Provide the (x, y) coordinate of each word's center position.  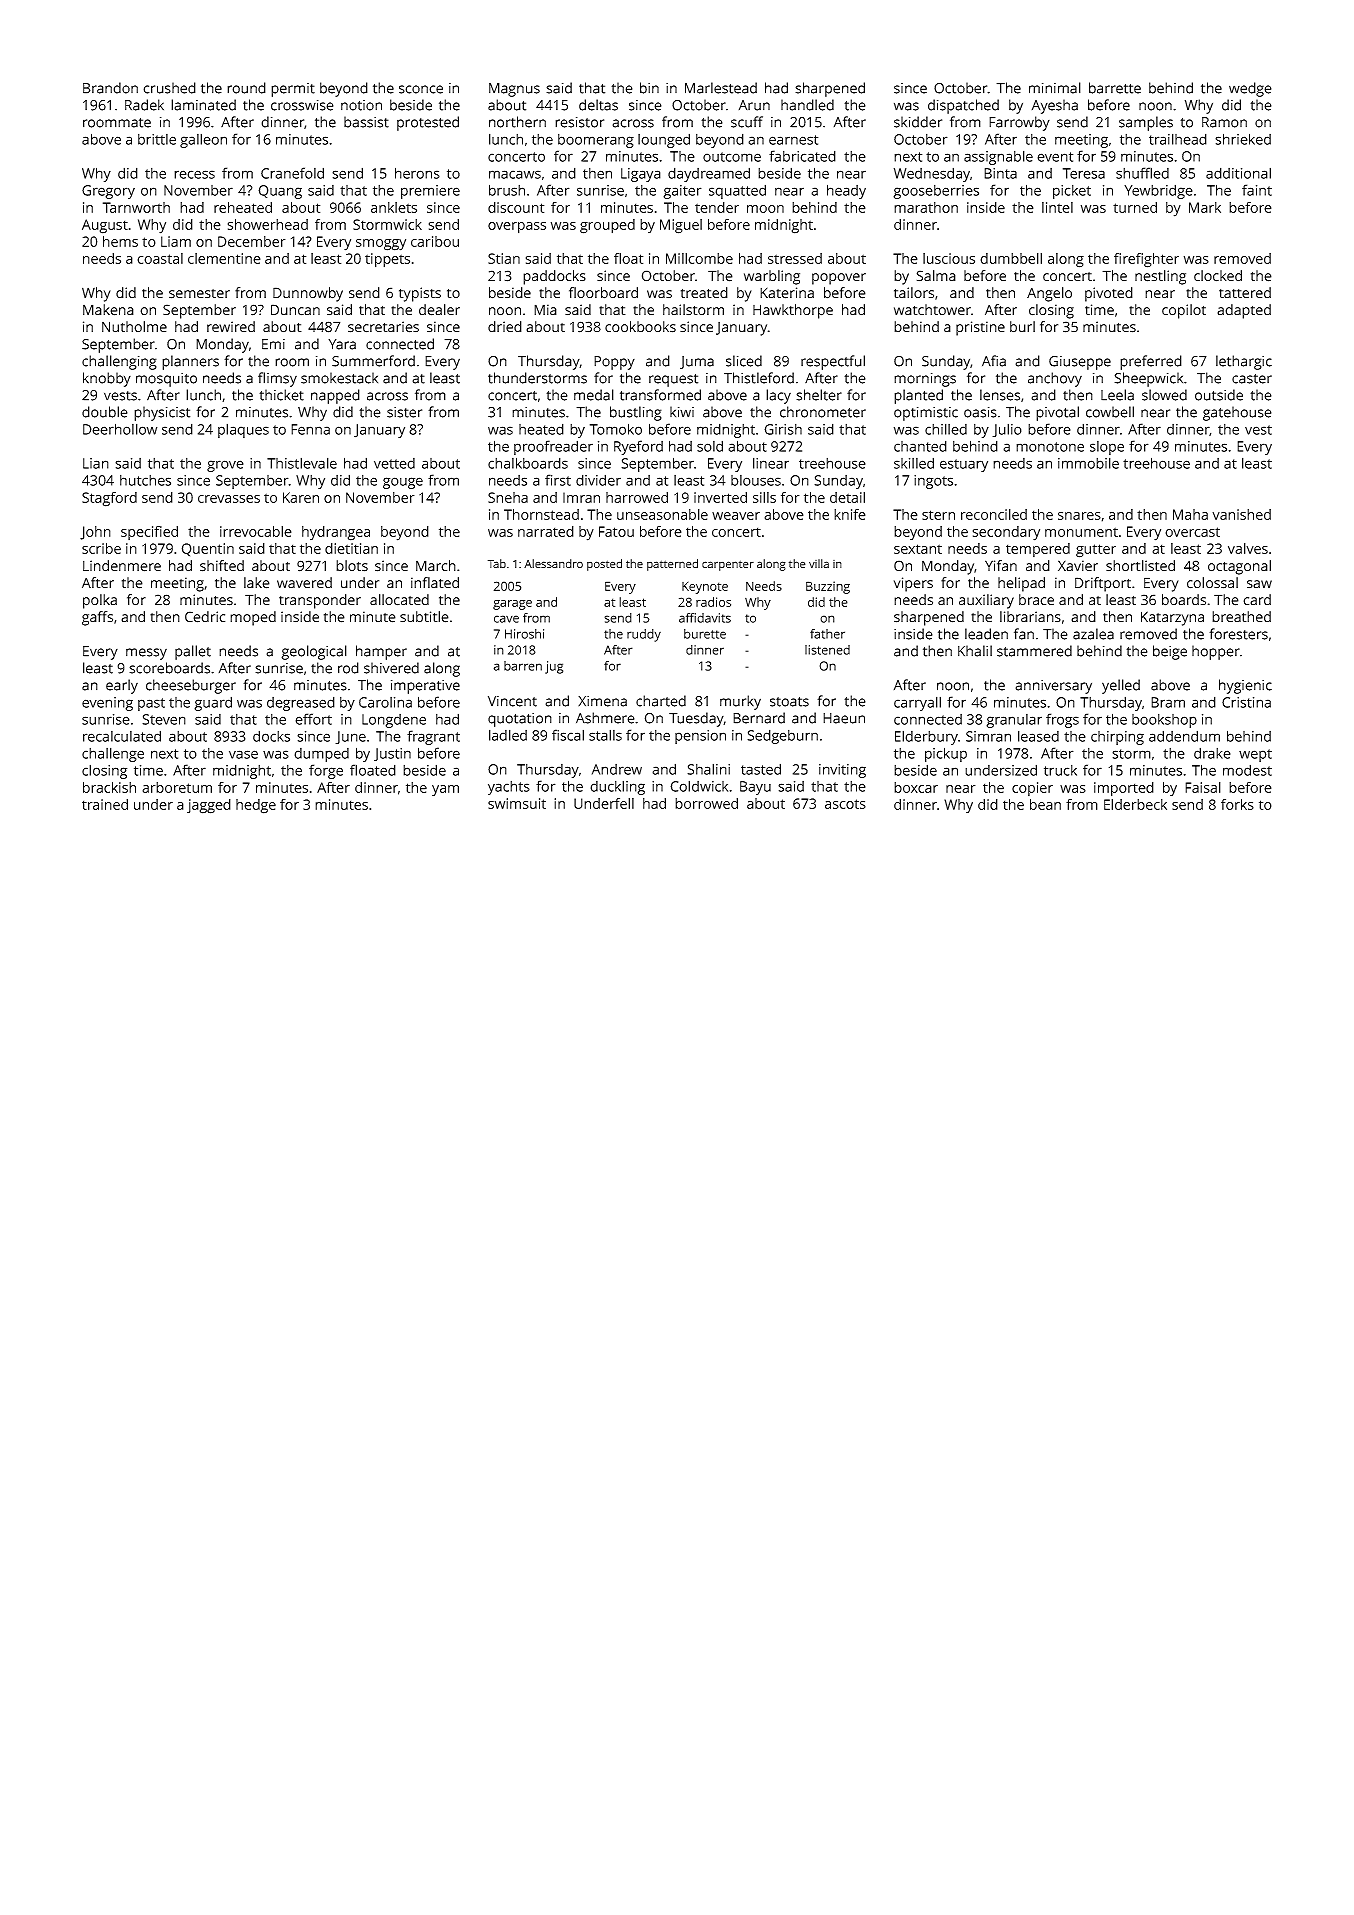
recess (194, 174)
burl (1022, 326)
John (95, 533)
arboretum (177, 787)
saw (1259, 584)
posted (604, 565)
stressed (795, 258)
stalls (605, 735)
